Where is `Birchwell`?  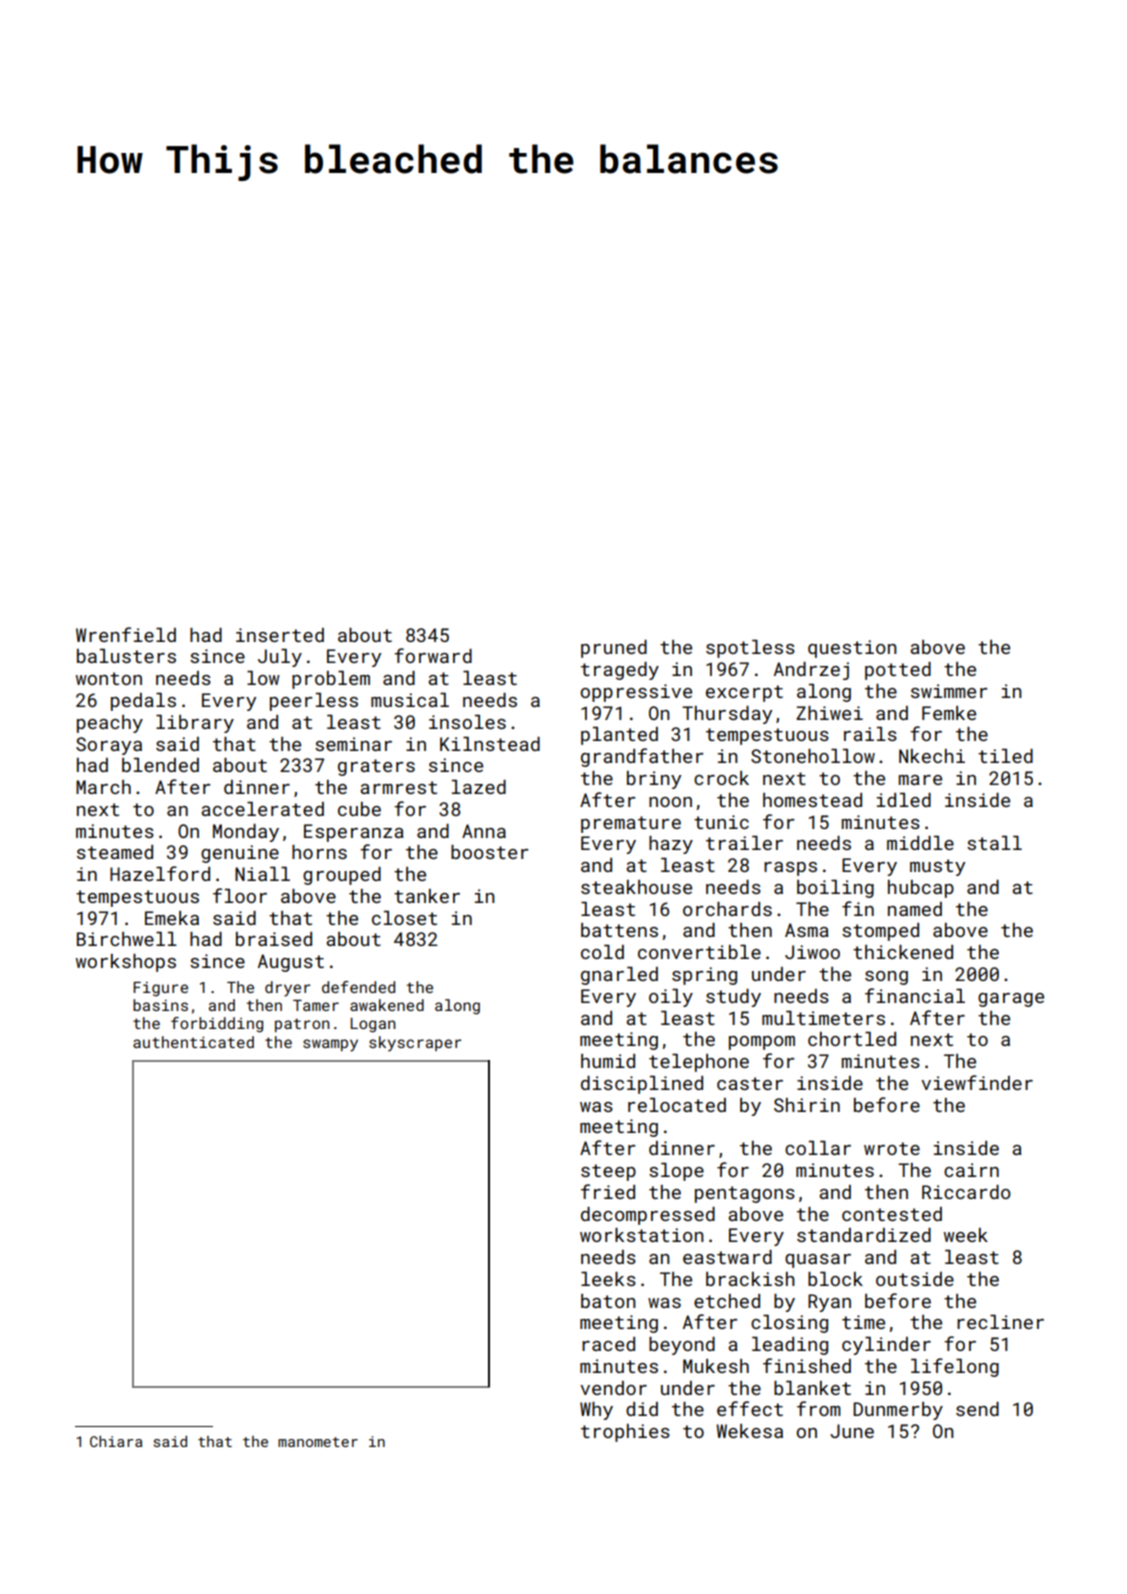 Birchwell is located at coordinates (127, 939).
